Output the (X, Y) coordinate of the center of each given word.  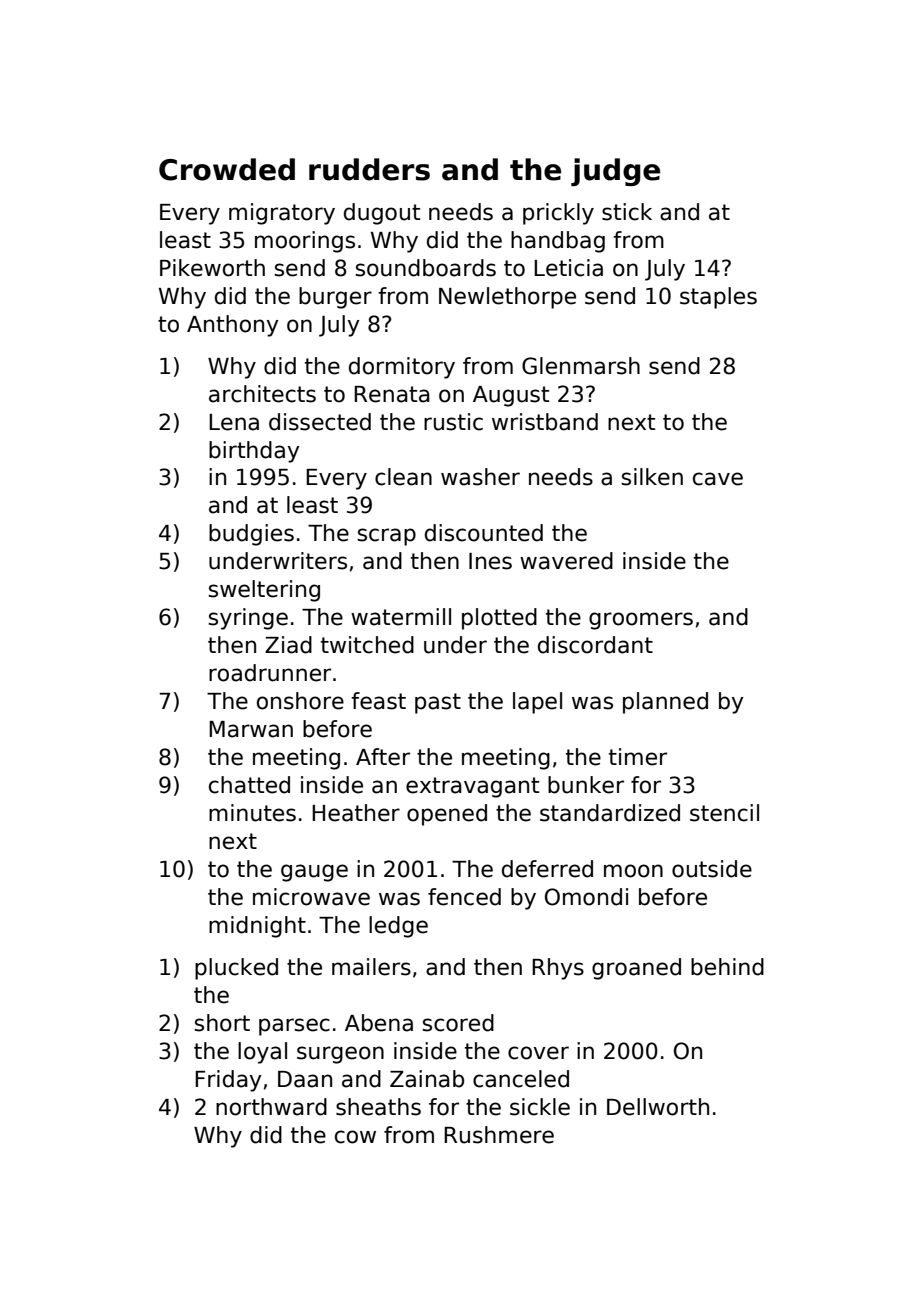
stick (627, 212)
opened (447, 815)
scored (458, 1023)
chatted (249, 785)
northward (271, 1107)
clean (403, 477)
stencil (724, 813)
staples (718, 298)
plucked (236, 969)
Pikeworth (212, 268)
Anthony (233, 326)
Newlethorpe (507, 298)
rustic (453, 422)
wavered (566, 561)
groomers (641, 621)
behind (727, 967)
